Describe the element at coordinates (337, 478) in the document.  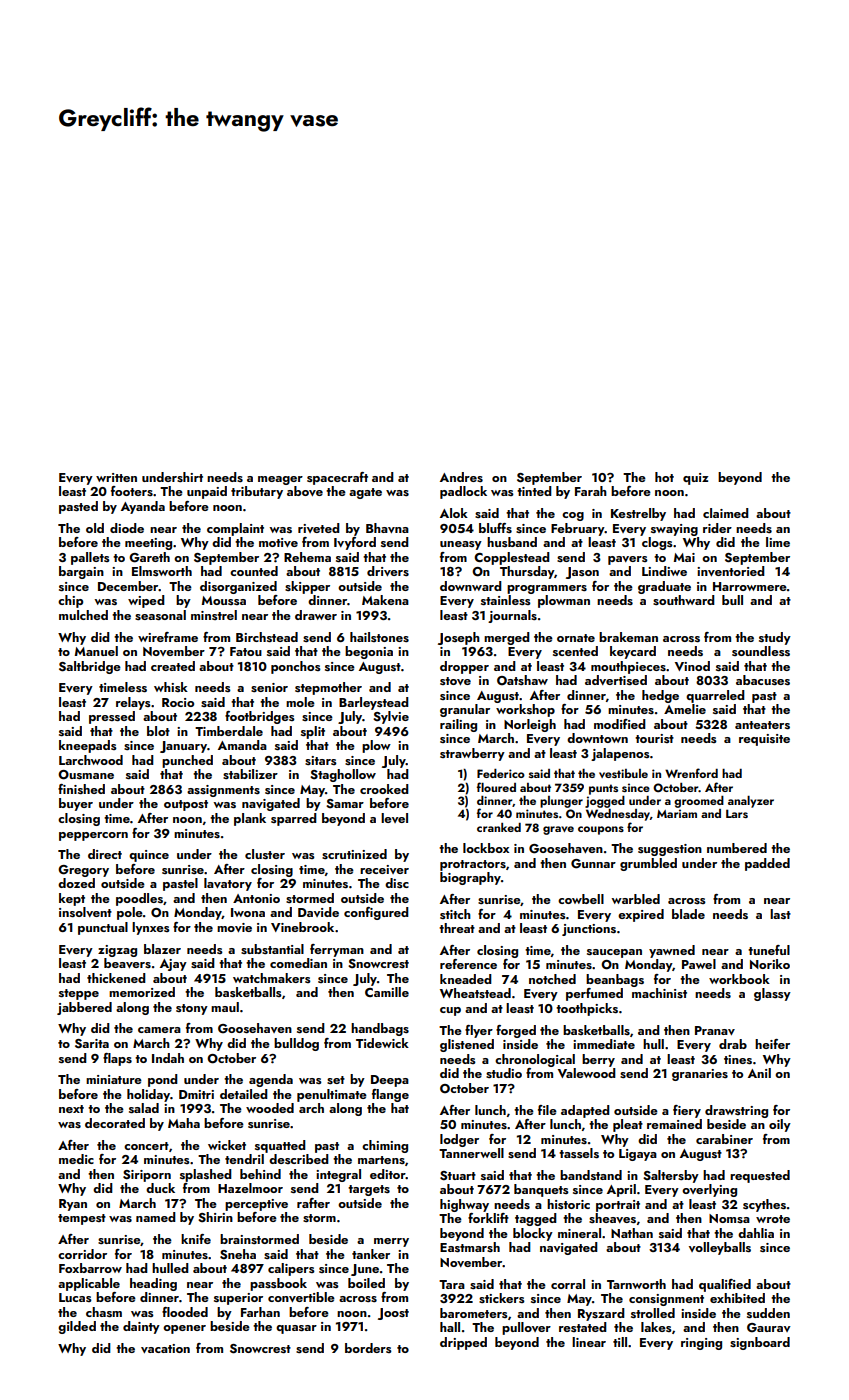
I see `spacecraft` at that location.
